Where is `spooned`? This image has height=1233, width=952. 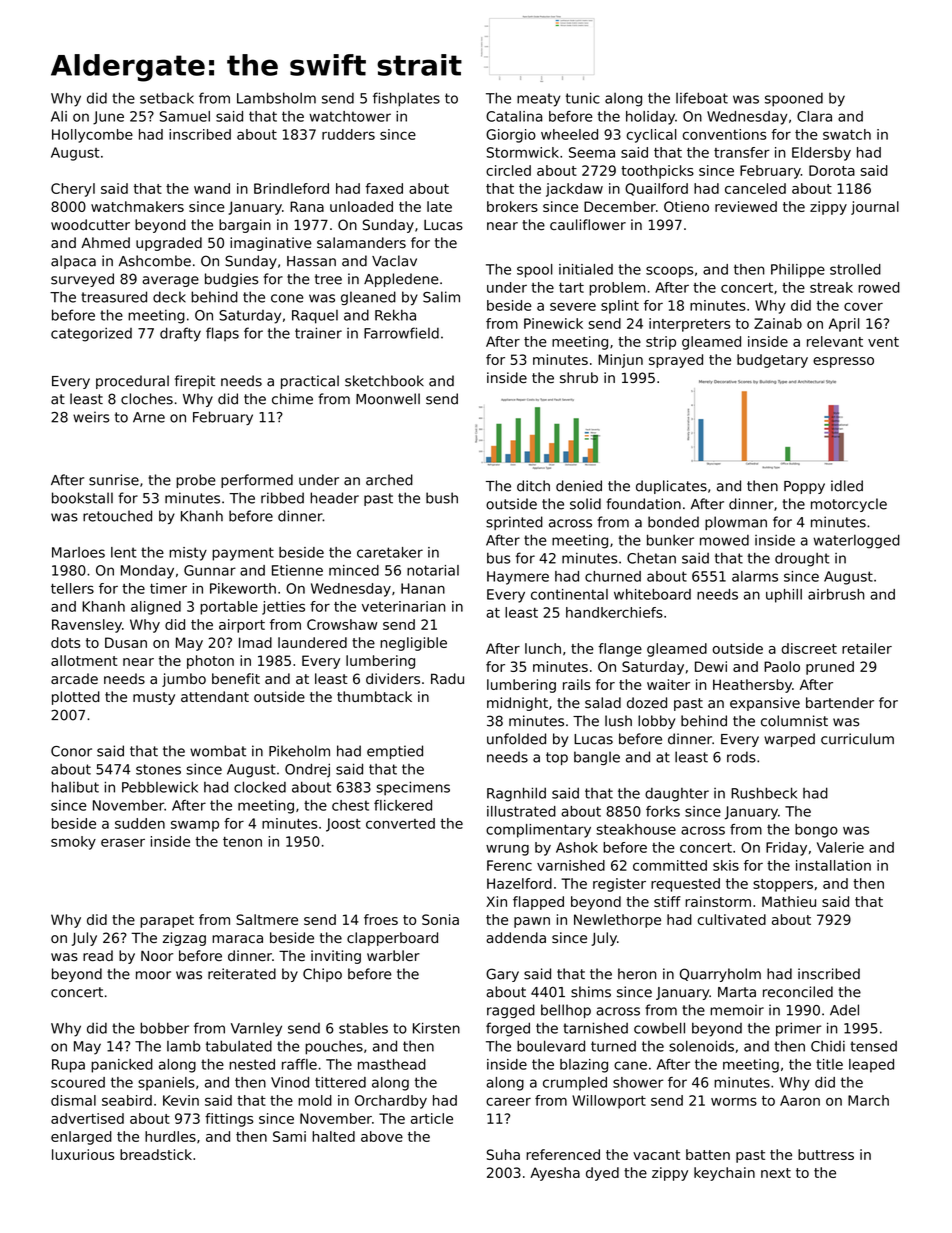
spooned is located at coordinates (794, 100).
